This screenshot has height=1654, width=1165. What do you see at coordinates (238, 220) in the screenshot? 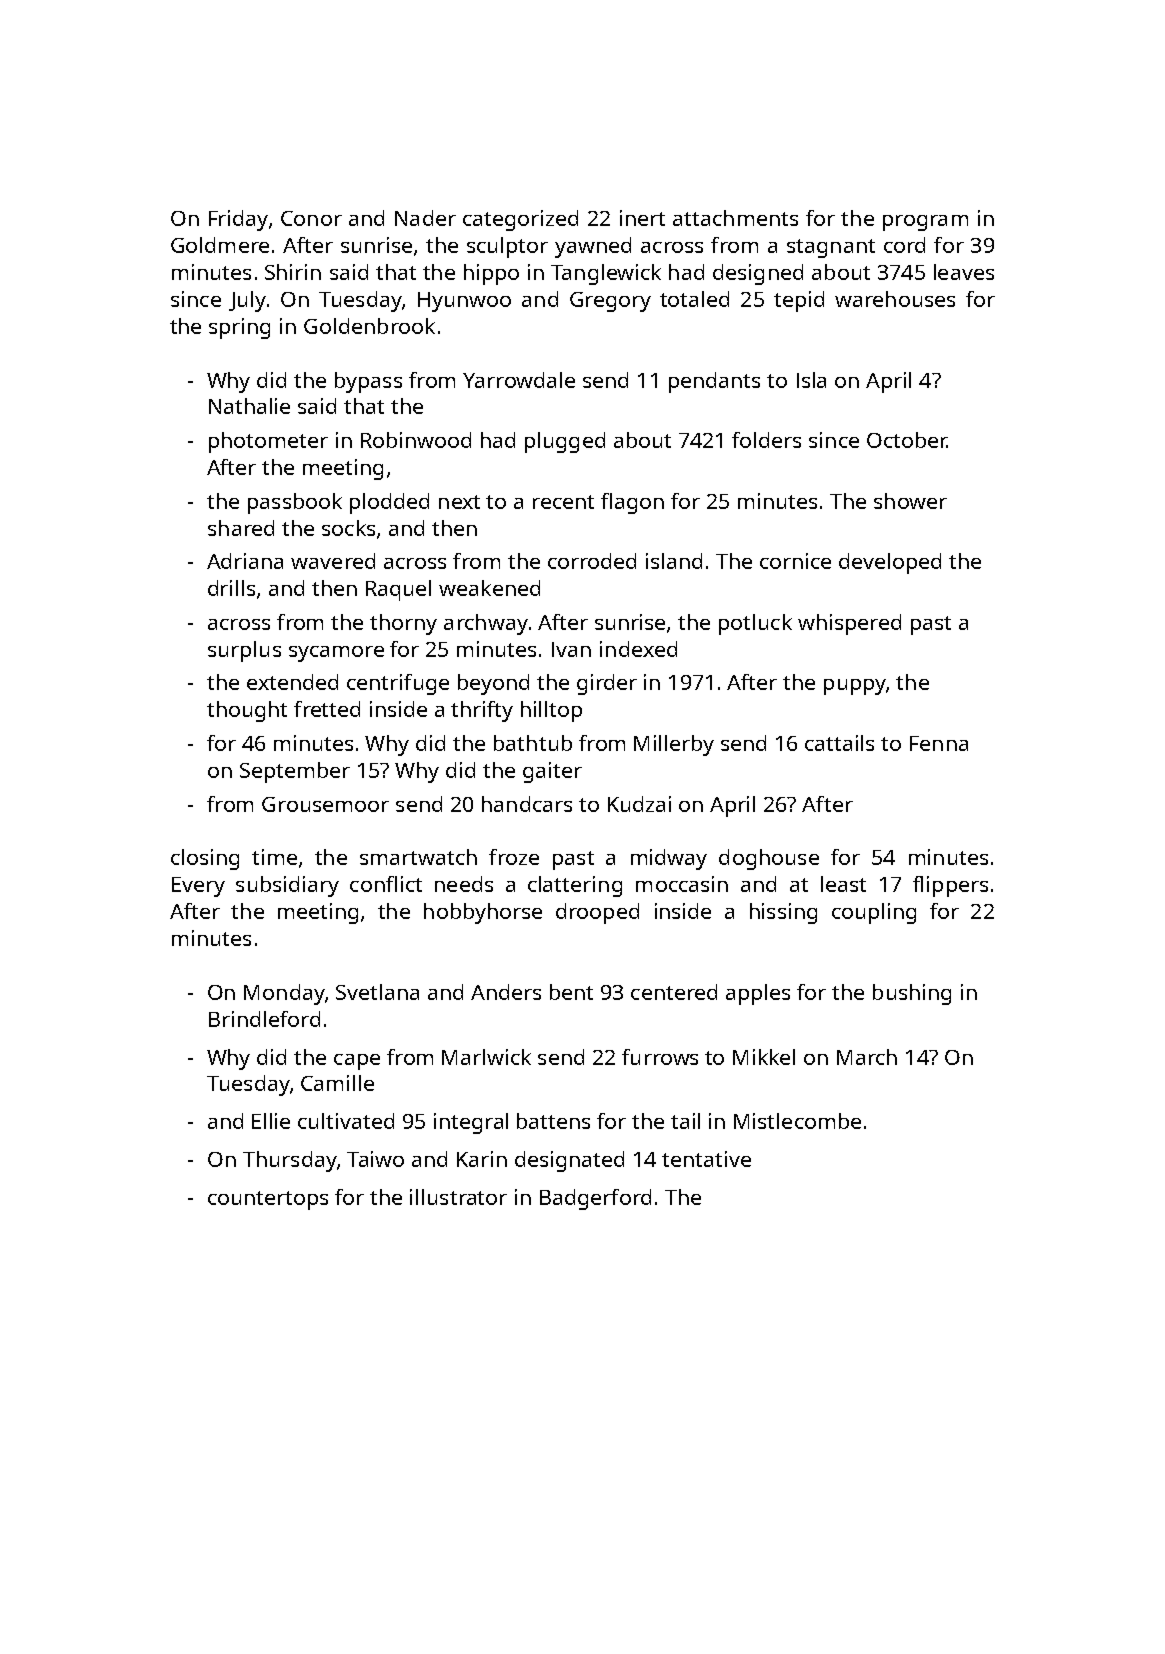
I see `Friday` at bounding box center [238, 220].
